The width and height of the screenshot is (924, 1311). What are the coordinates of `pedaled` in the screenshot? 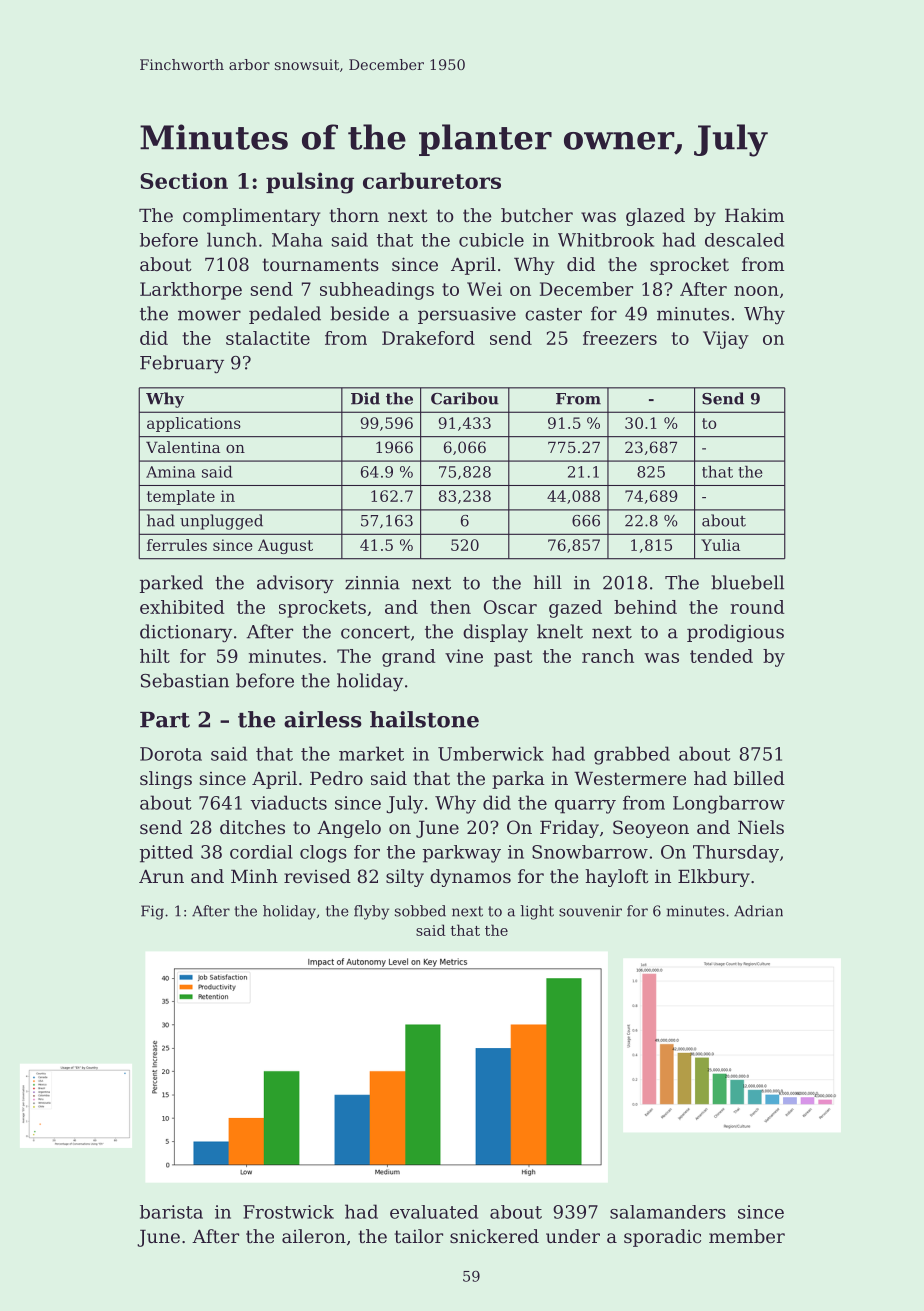 It's located at (285, 315).
